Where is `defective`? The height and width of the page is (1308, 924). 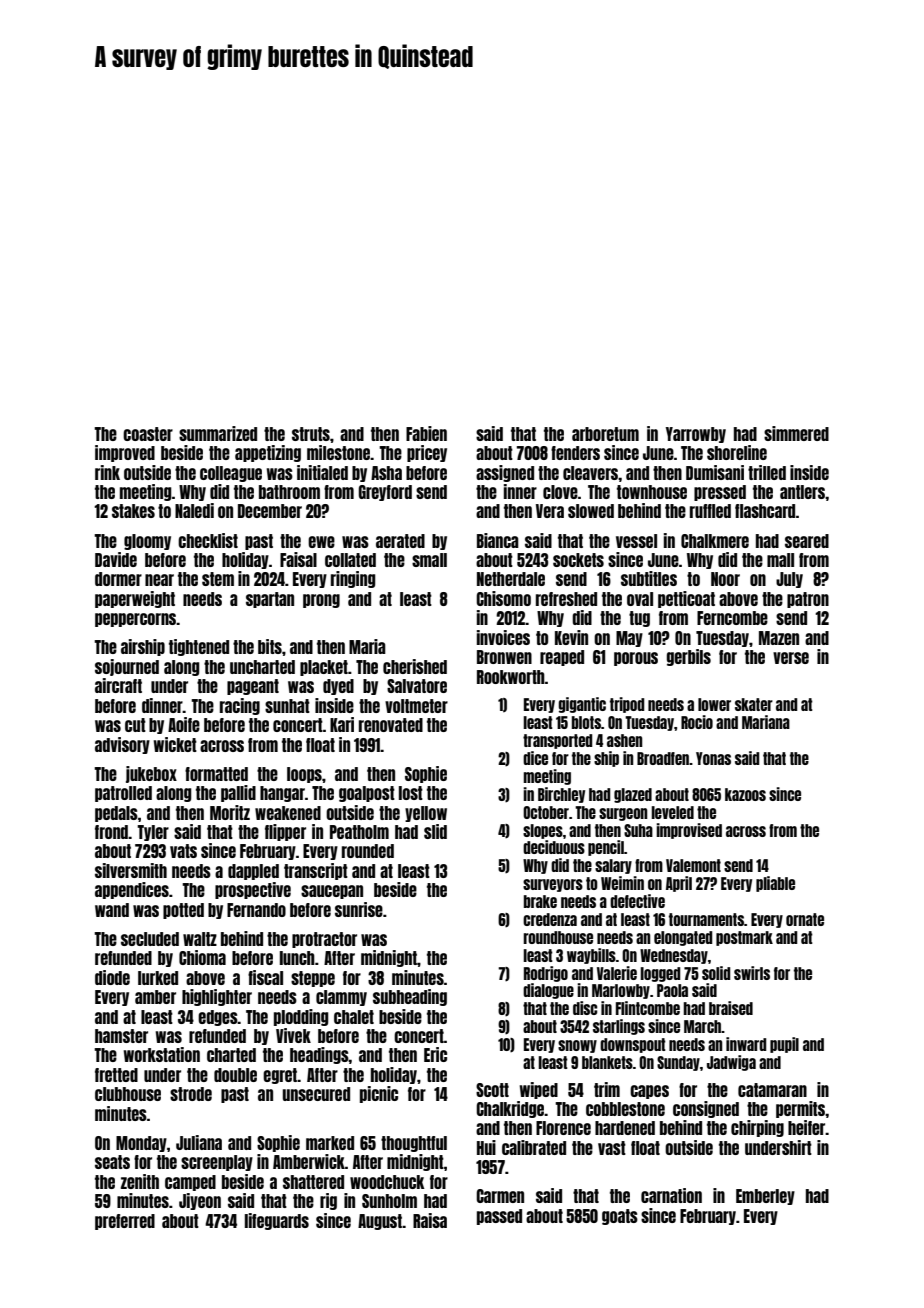 defective is located at coordinates (637, 901).
